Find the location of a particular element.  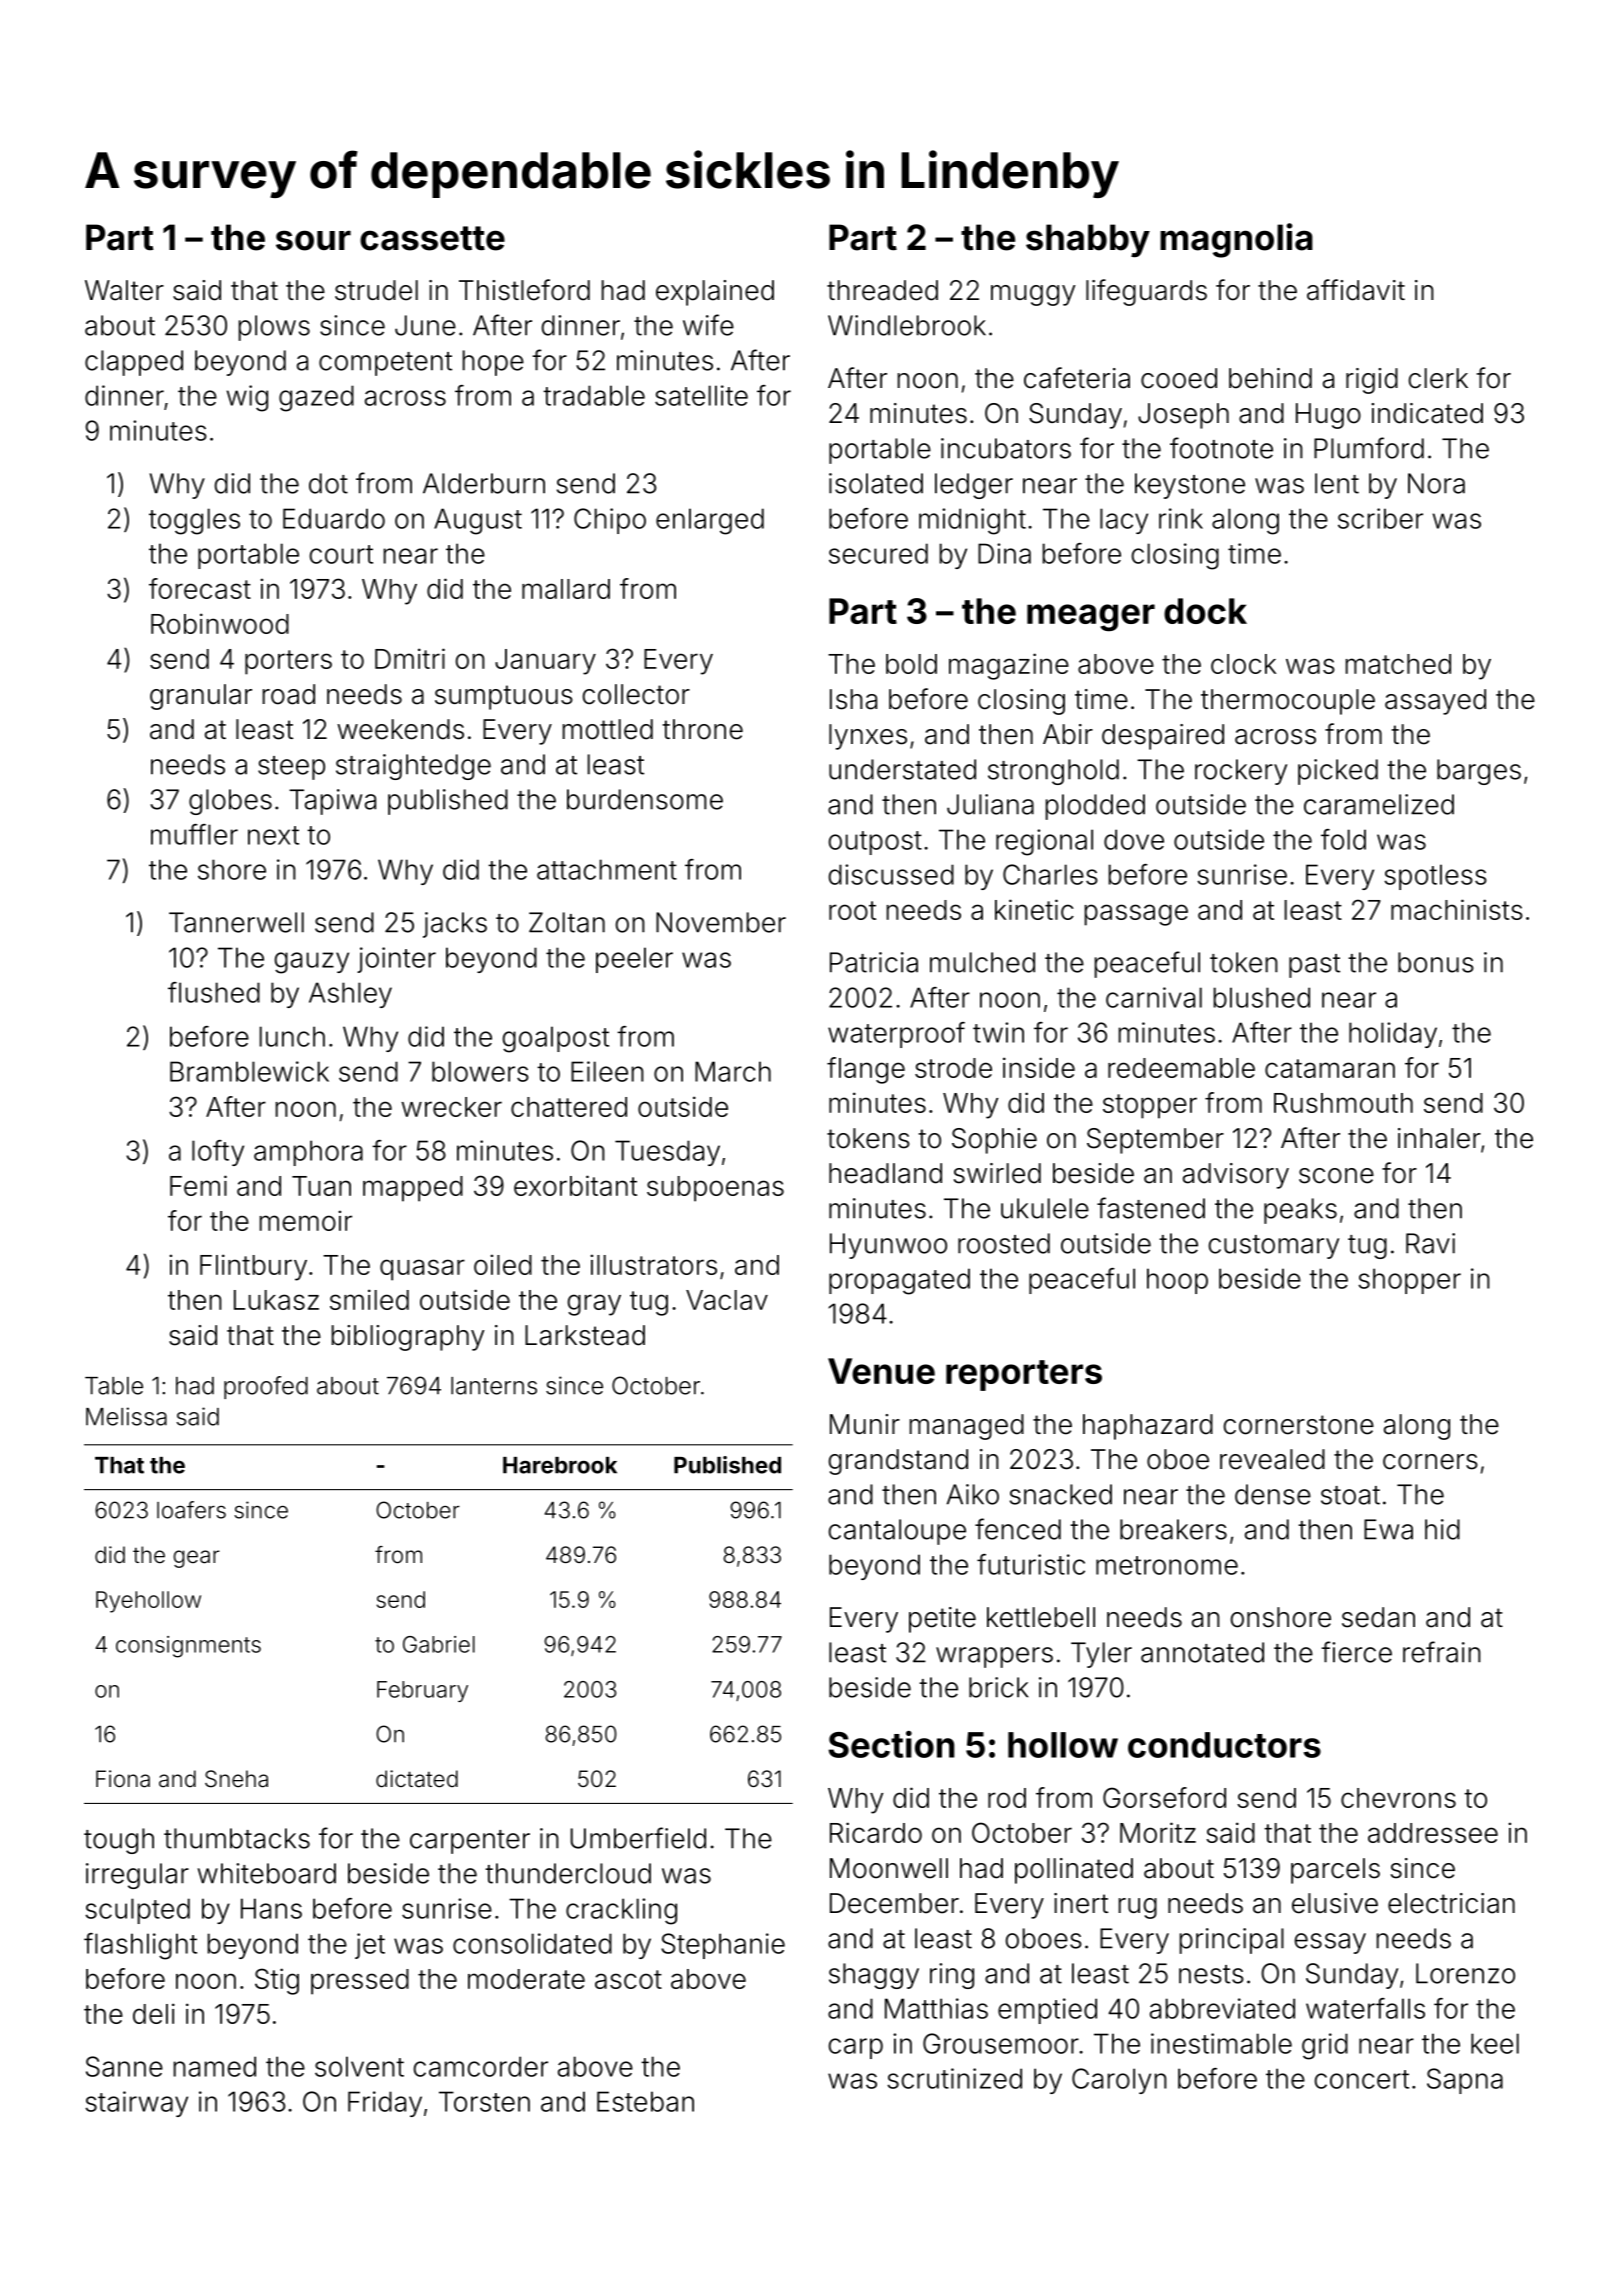

Sneha is located at coordinates (236, 1779).
